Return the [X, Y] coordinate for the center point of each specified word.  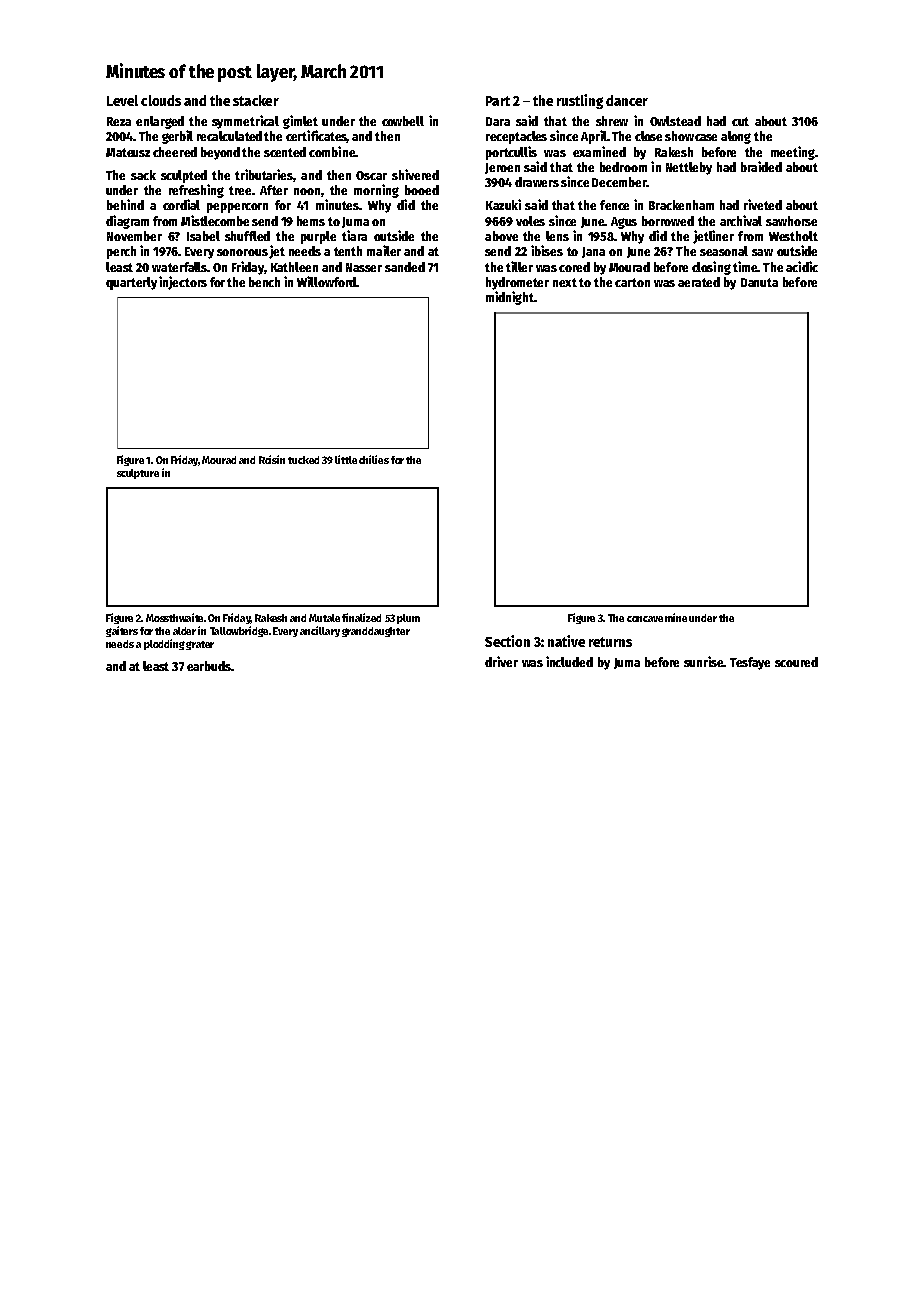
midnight [510, 298]
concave [645, 619]
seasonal [724, 251]
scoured [796, 662]
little [346, 459]
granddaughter [376, 632]
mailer [384, 250]
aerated [699, 282]
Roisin [272, 459]
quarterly [131, 283]
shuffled [247, 236]
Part [498, 101]
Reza [119, 121]
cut [740, 121]
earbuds [209, 666]
